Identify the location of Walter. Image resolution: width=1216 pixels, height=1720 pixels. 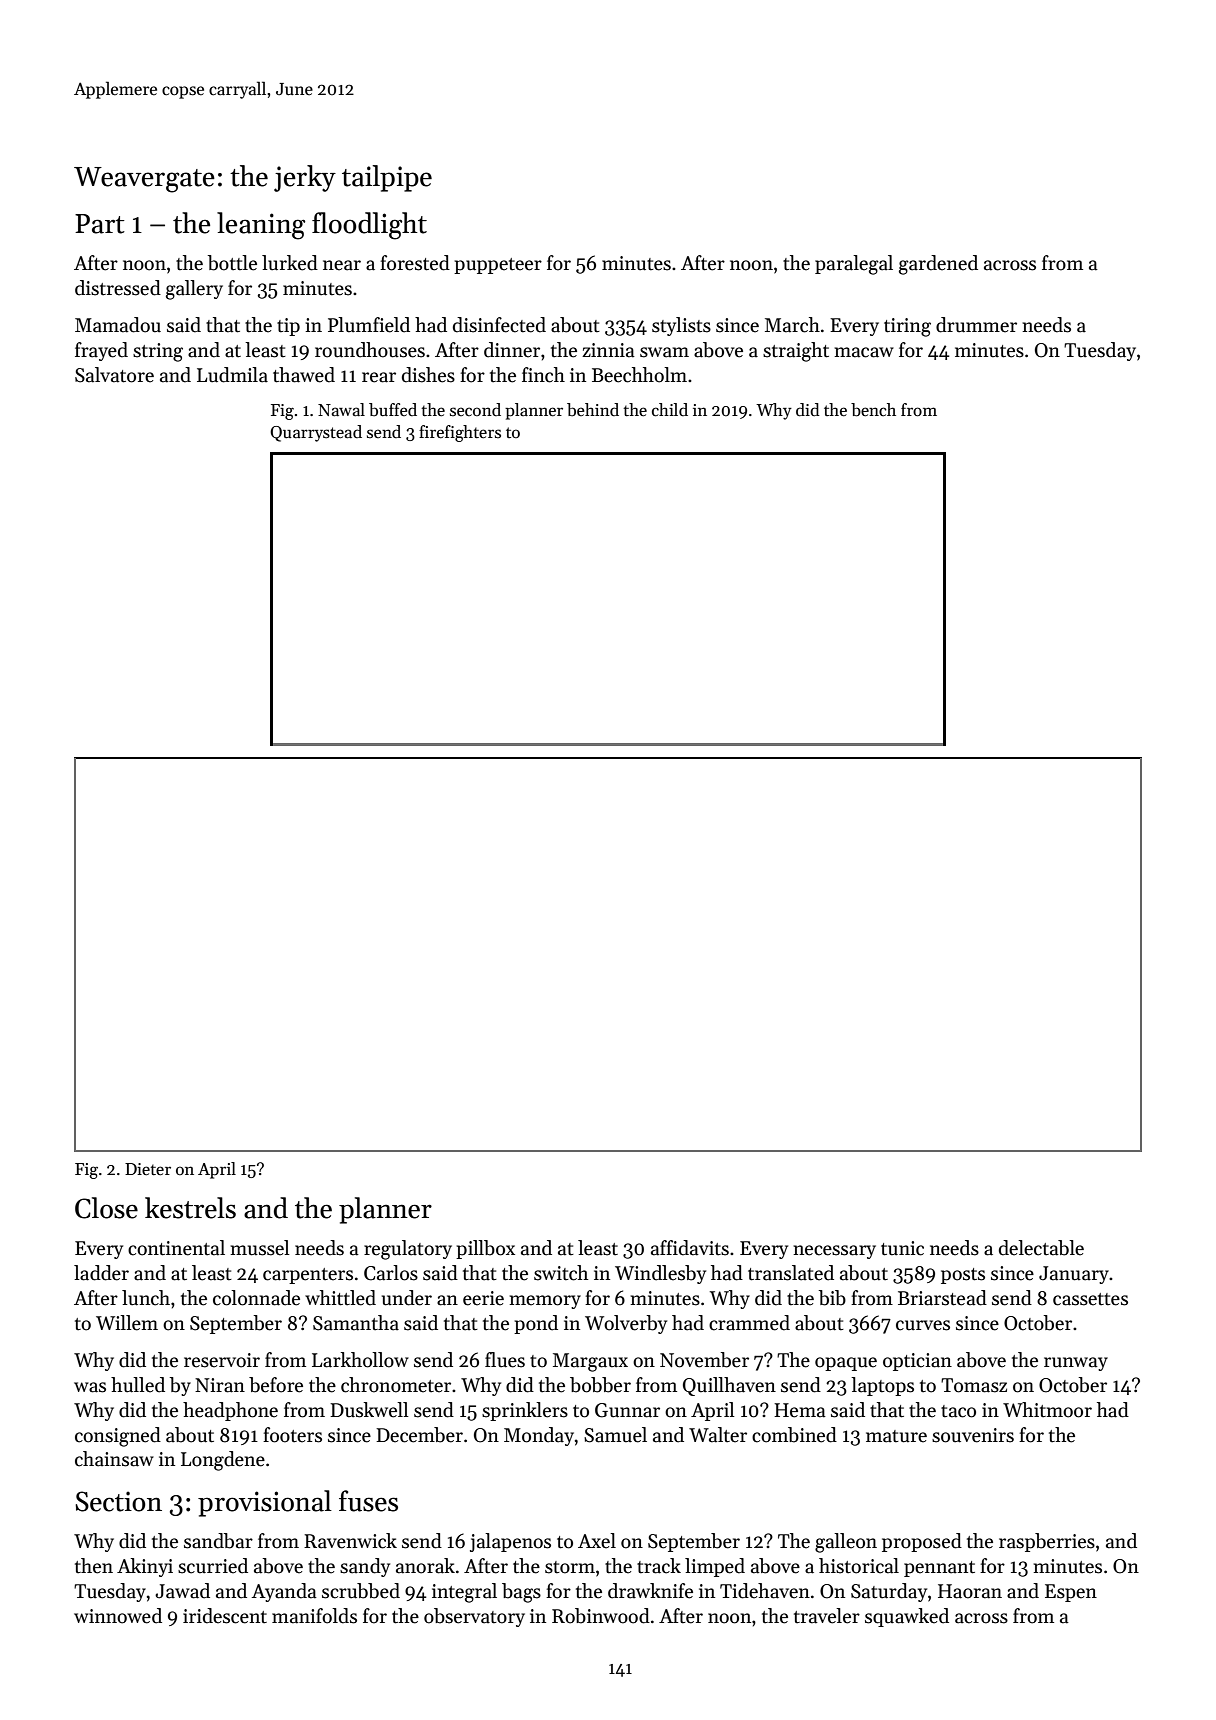
(718, 1435).
